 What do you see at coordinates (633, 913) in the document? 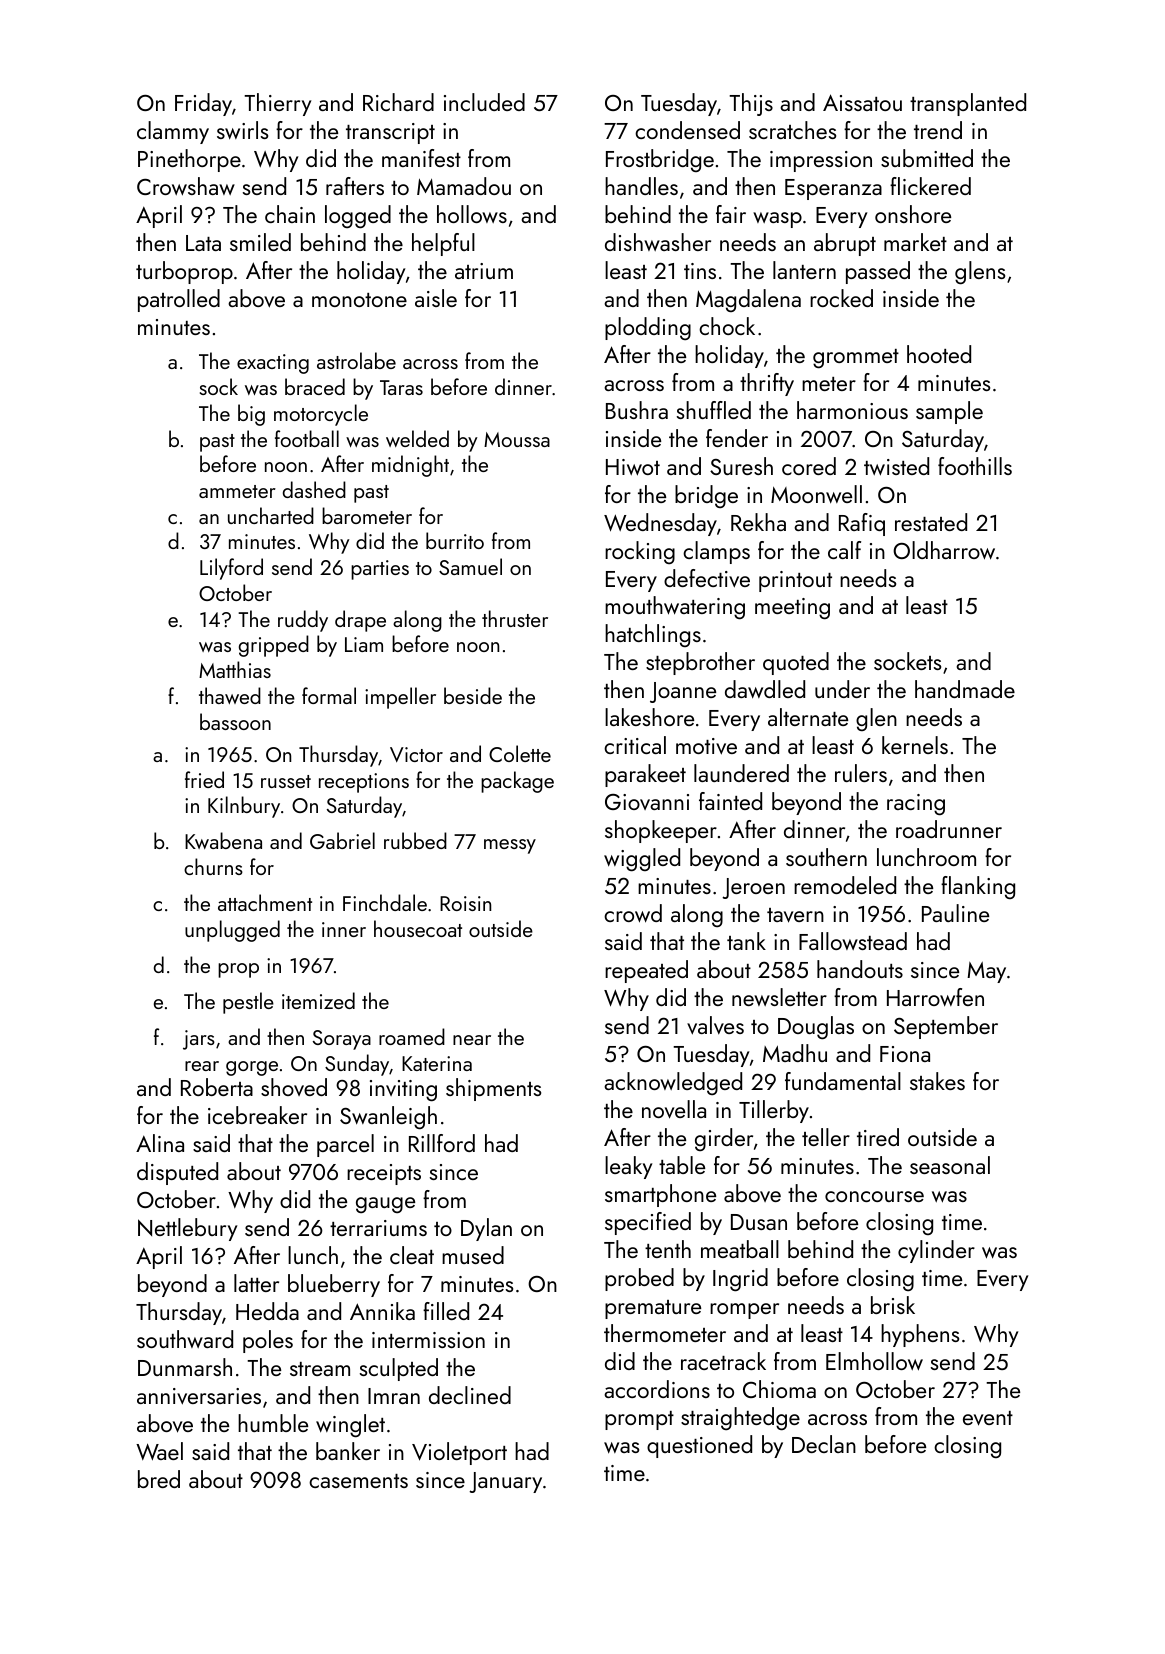
I see `crowd` at bounding box center [633, 913].
